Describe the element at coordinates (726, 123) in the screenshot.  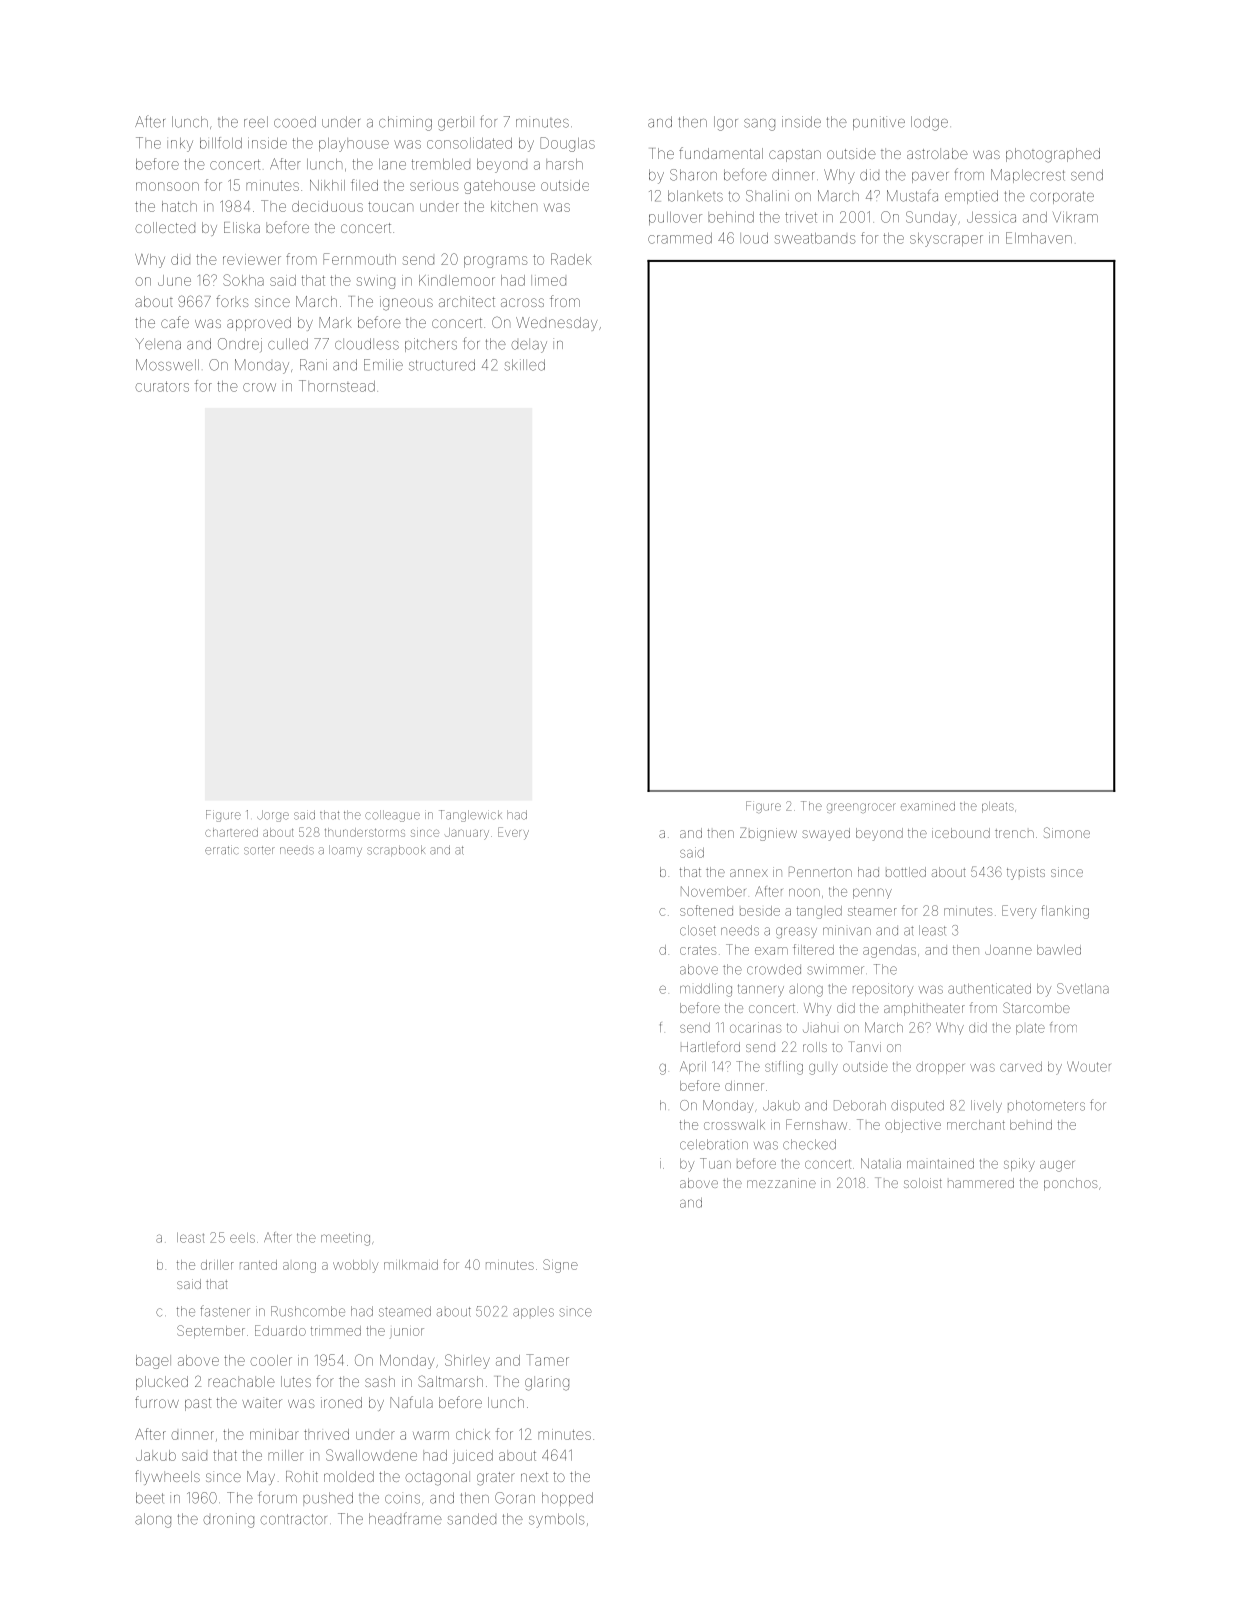
I see `Igor` at that location.
